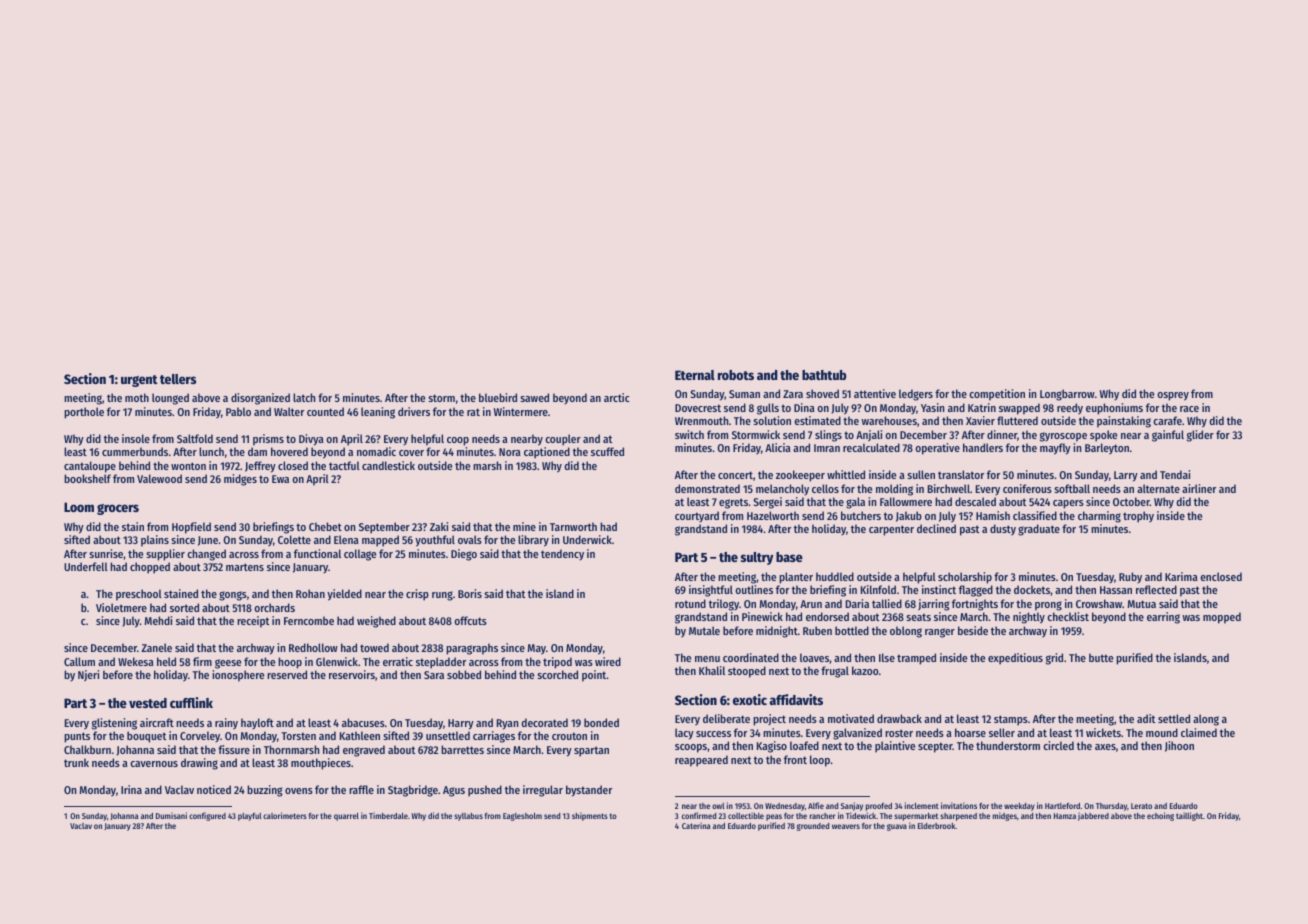 Image resolution: width=1308 pixels, height=924 pixels. I want to click on echoing, so click(1160, 816).
